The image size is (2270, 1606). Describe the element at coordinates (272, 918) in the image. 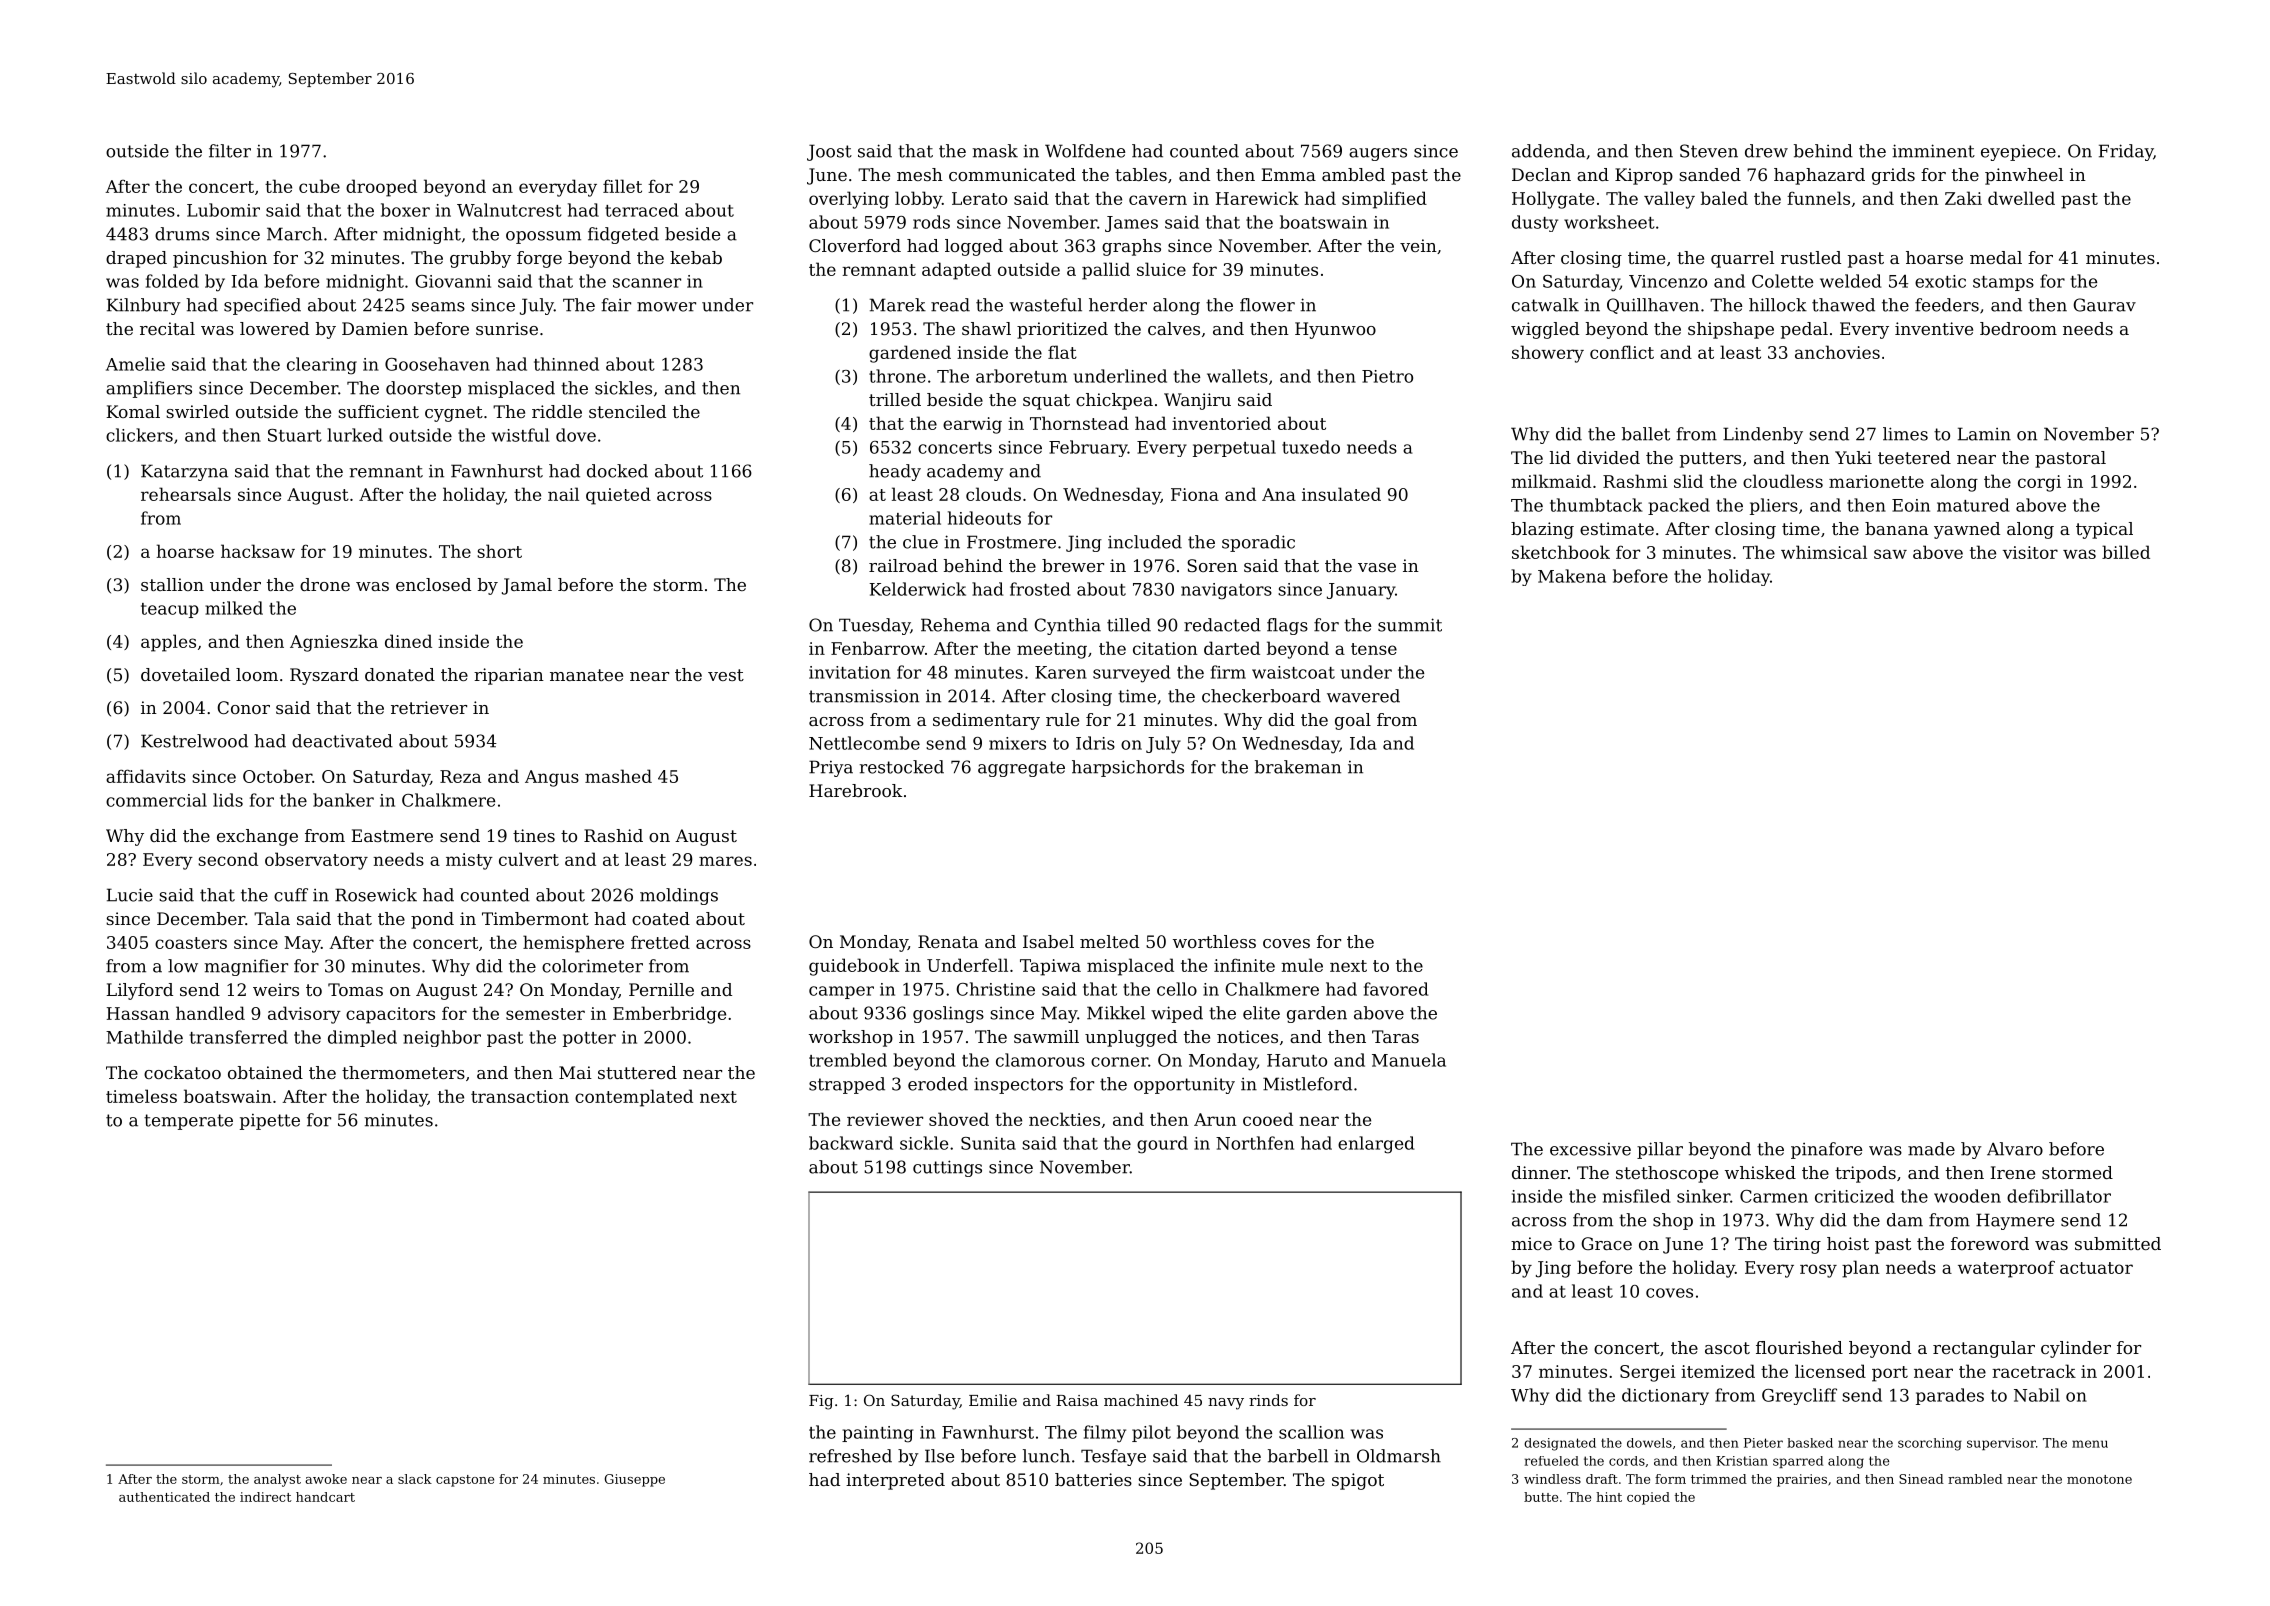

I see `Tala` at that location.
